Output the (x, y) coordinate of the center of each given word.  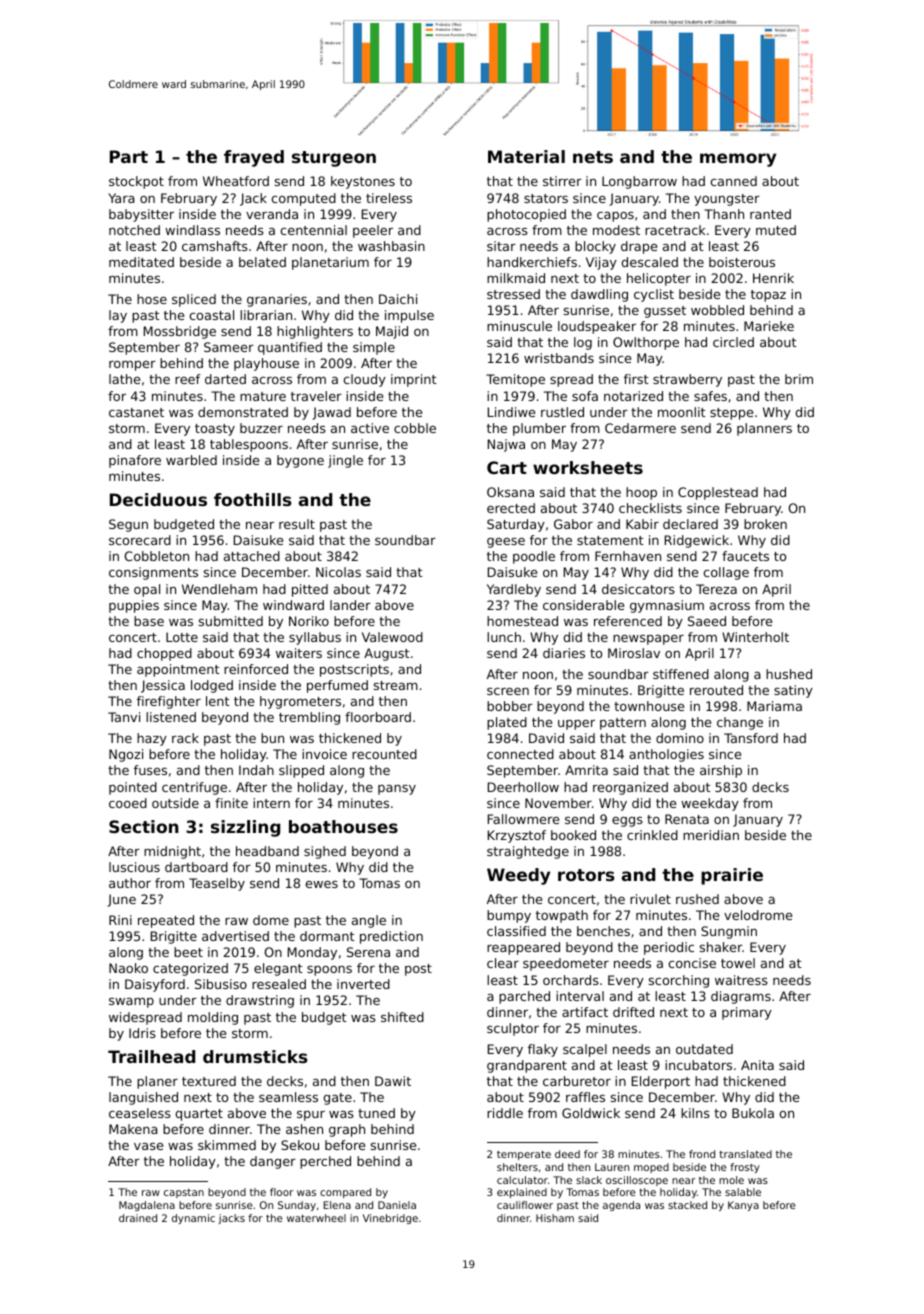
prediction (391, 937)
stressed (513, 294)
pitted (310, 590)
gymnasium (667, 606)
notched (134, 230)
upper (576, 725)
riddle (505, 1113)
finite (231, 803)
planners (764, 429)
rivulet (650, 899)
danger (273, 1162)
